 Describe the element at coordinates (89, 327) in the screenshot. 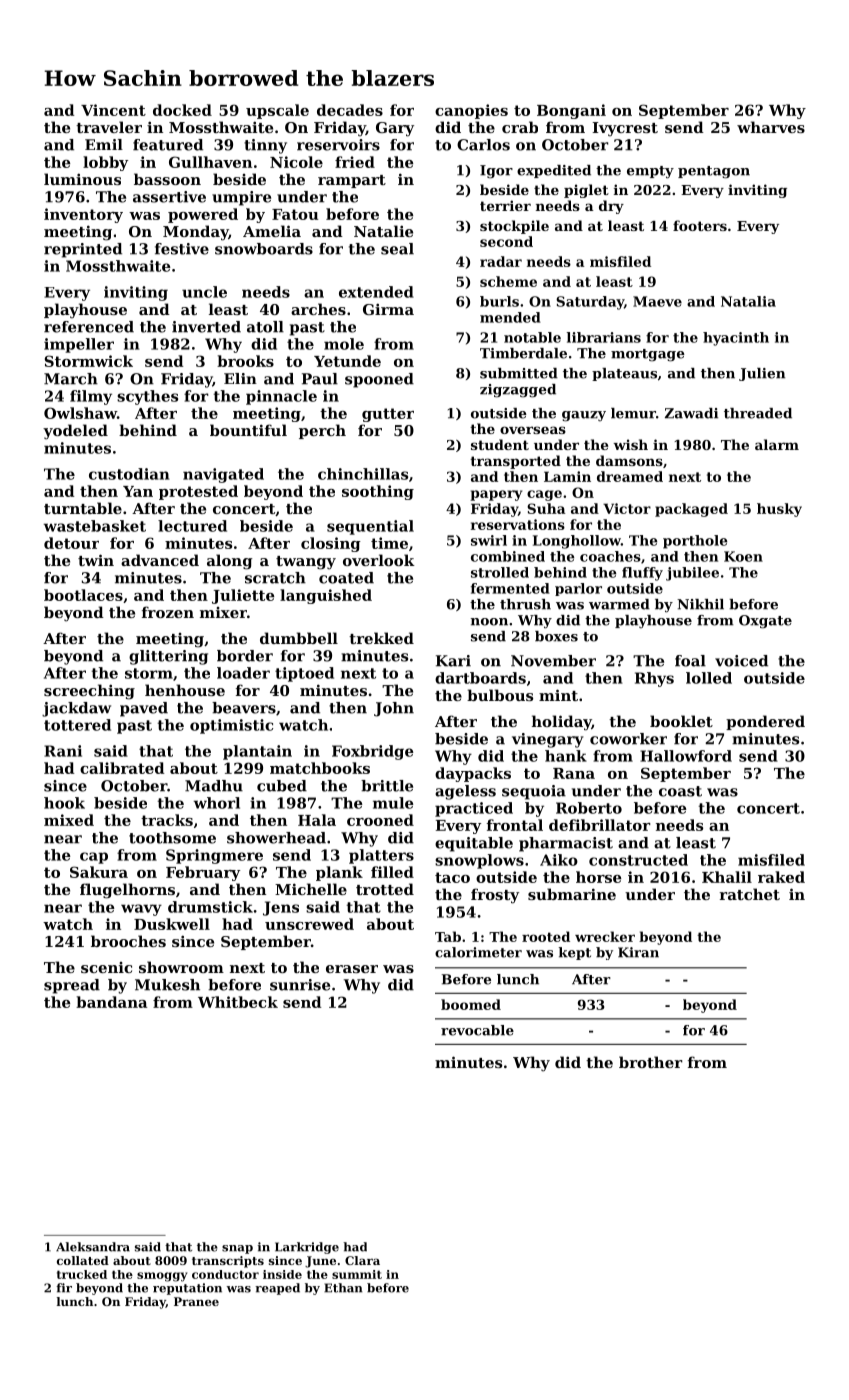

I see `referenced` at that location.
